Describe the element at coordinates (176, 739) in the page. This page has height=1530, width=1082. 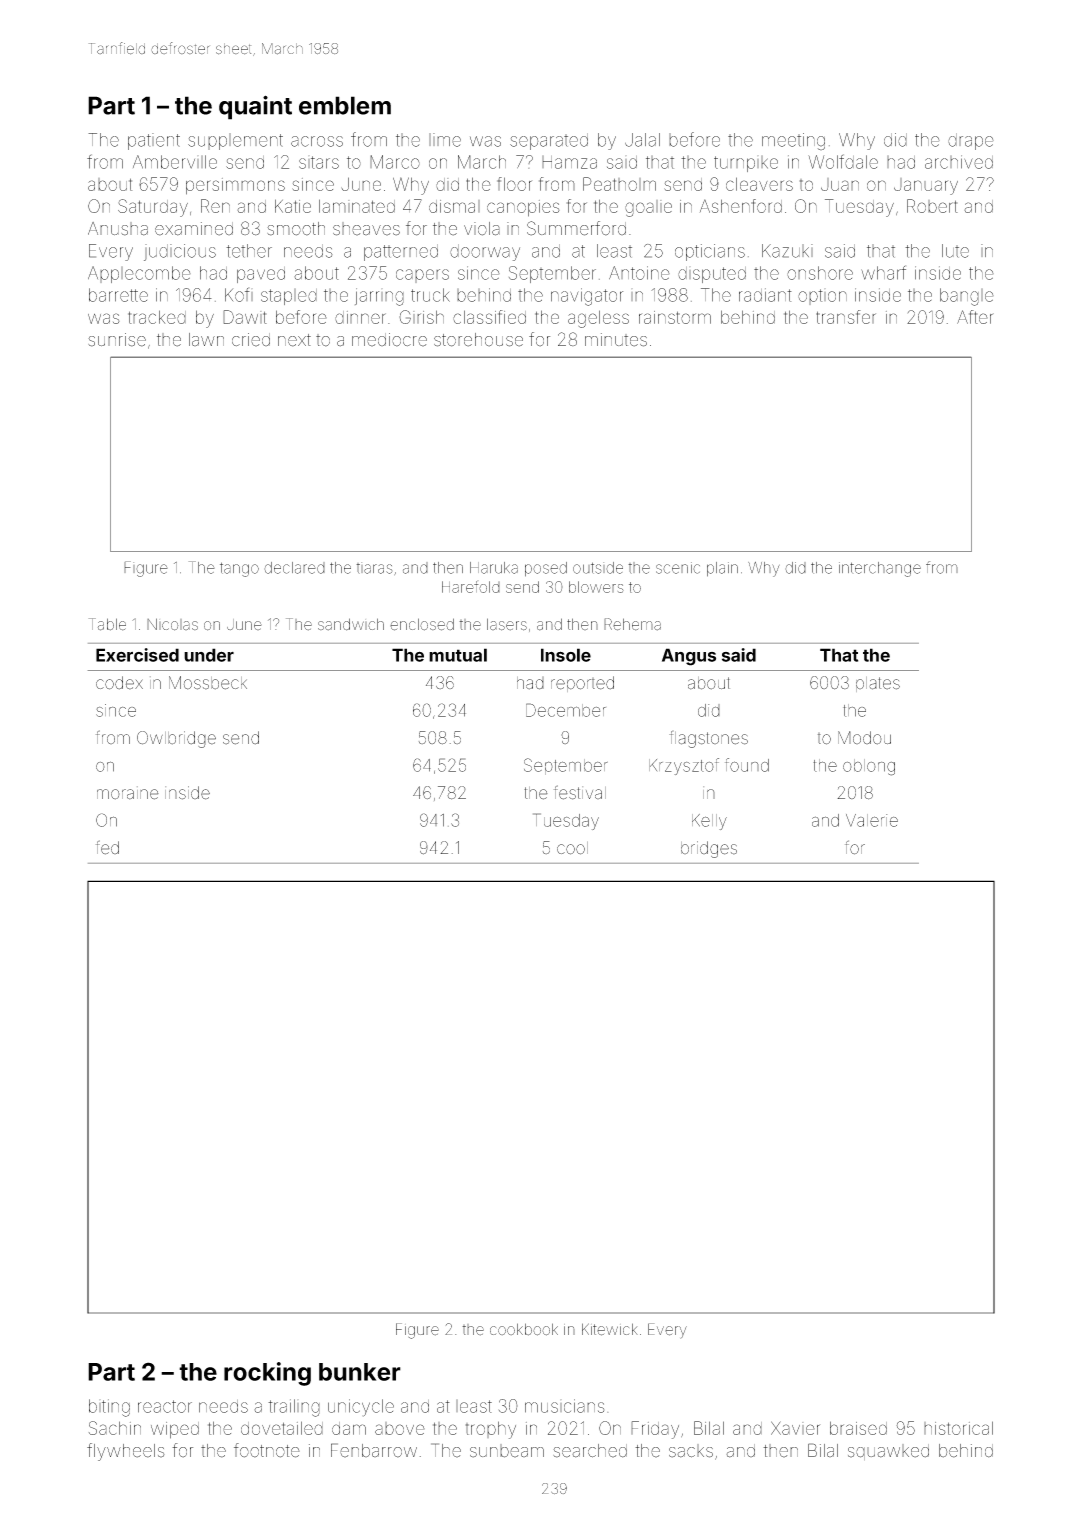
I see `Owlbridge` at that location.
